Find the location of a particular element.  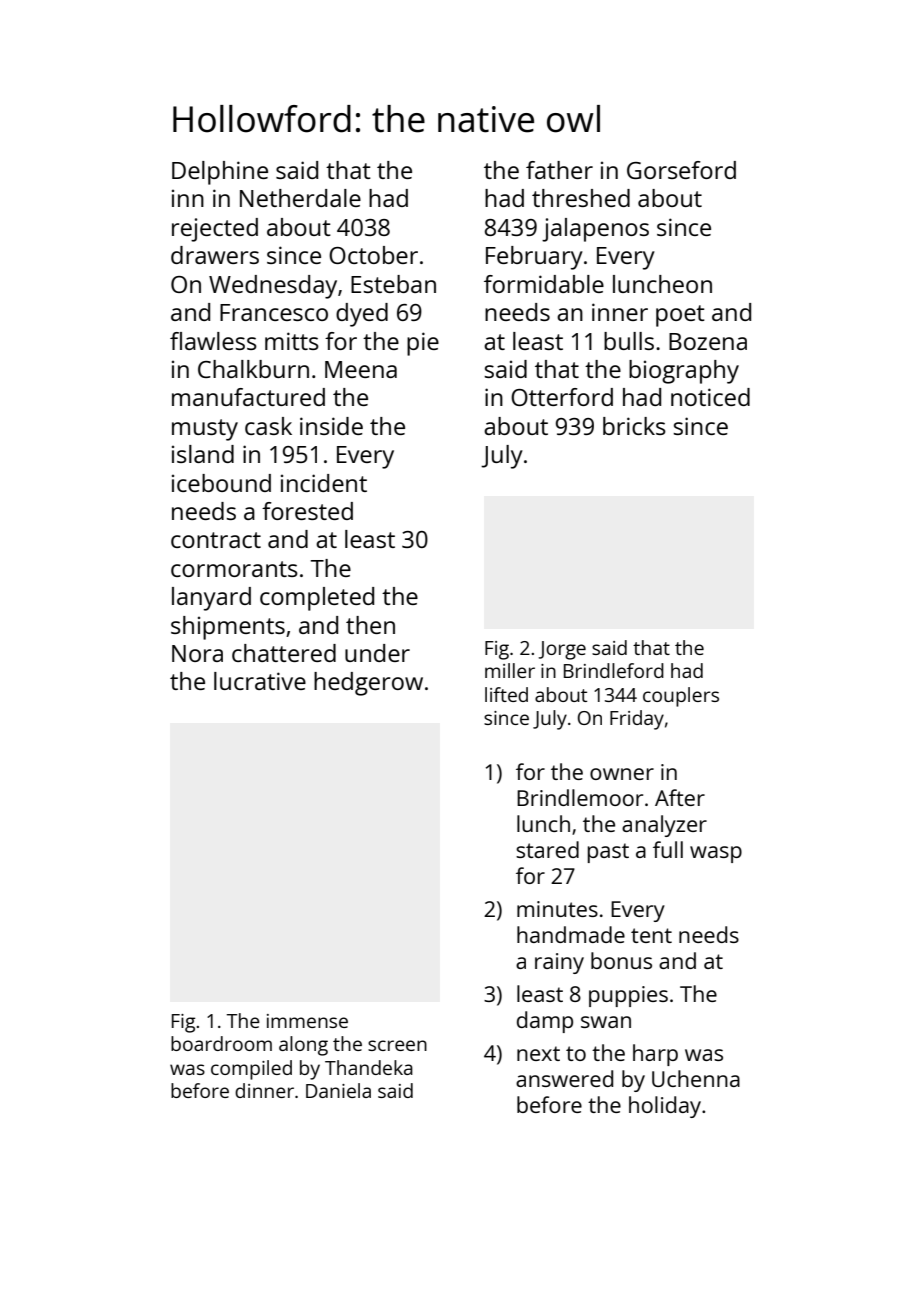

answered is located at coordinates (564, 1078).
